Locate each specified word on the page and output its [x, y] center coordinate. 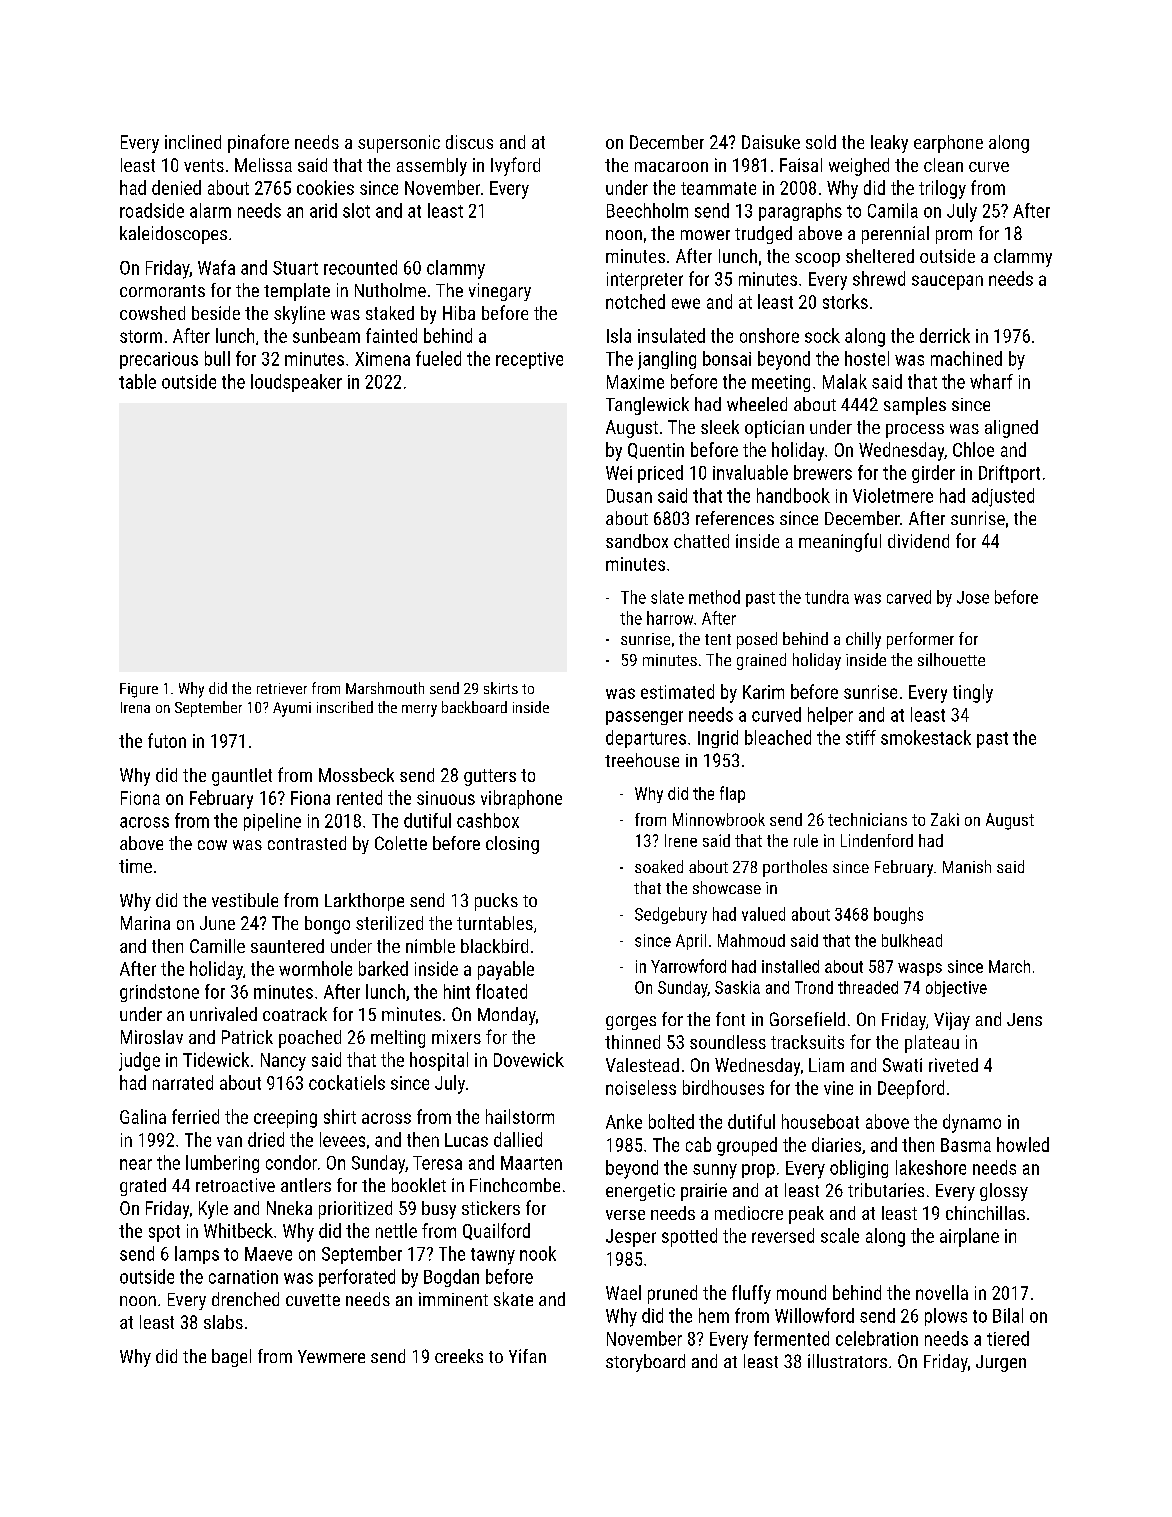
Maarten [531, 1163]
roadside [152, 210]
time [135, 866]
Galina [143, 1116]
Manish [967, 866]
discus [469, 142]
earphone [948, 144]
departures [646, 739]
